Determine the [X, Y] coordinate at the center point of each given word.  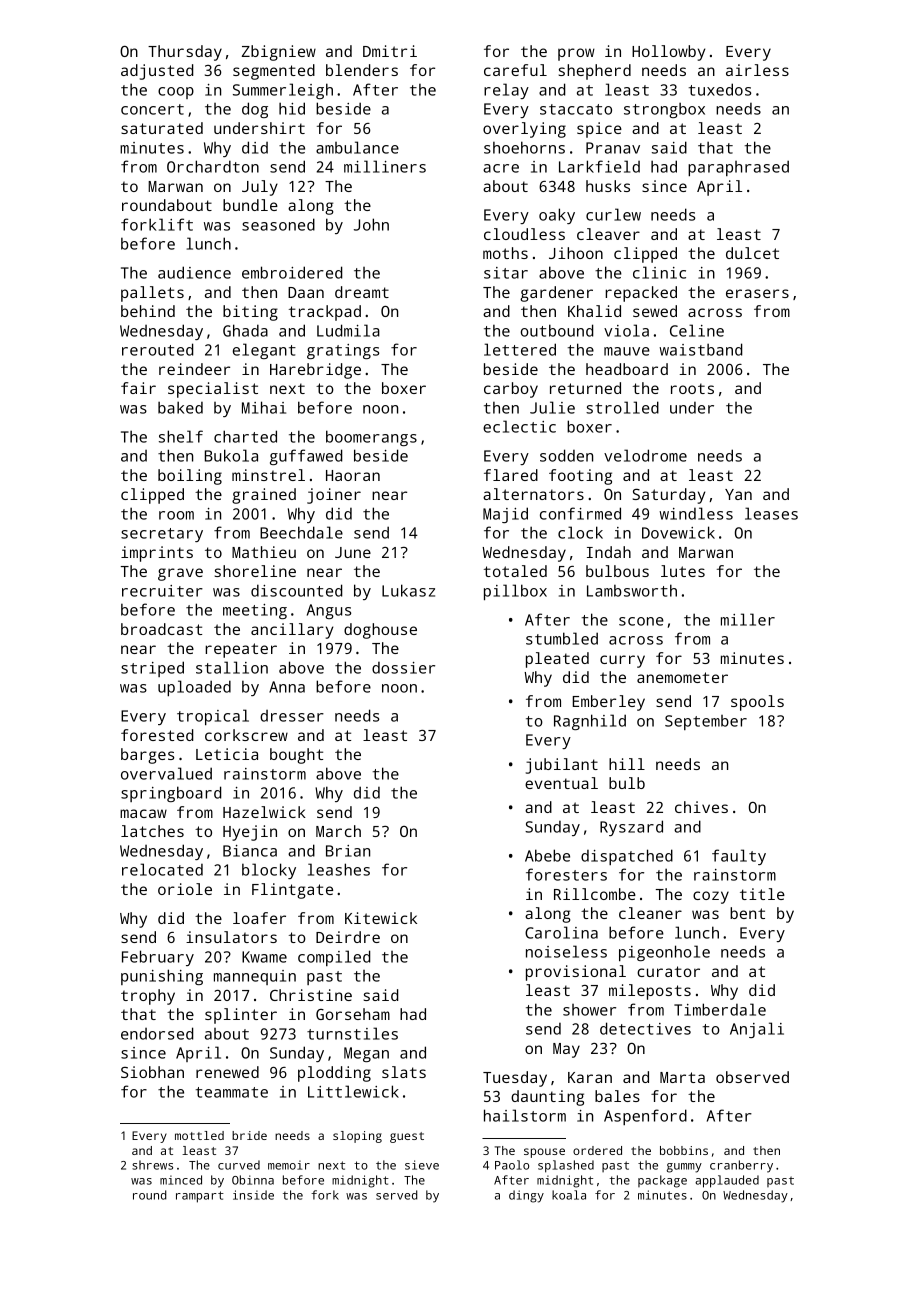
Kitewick [381, 918]
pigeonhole [664, 953]
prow [576, 54]
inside [253, 1195]
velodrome [645, 455]
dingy [526, 1196]
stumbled [562, 638]
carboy [511, 390]
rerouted [157, 349]
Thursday [185, 53]
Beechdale [301, 532]
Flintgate [292, 891]
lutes [683, 571]
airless [757, 70]
